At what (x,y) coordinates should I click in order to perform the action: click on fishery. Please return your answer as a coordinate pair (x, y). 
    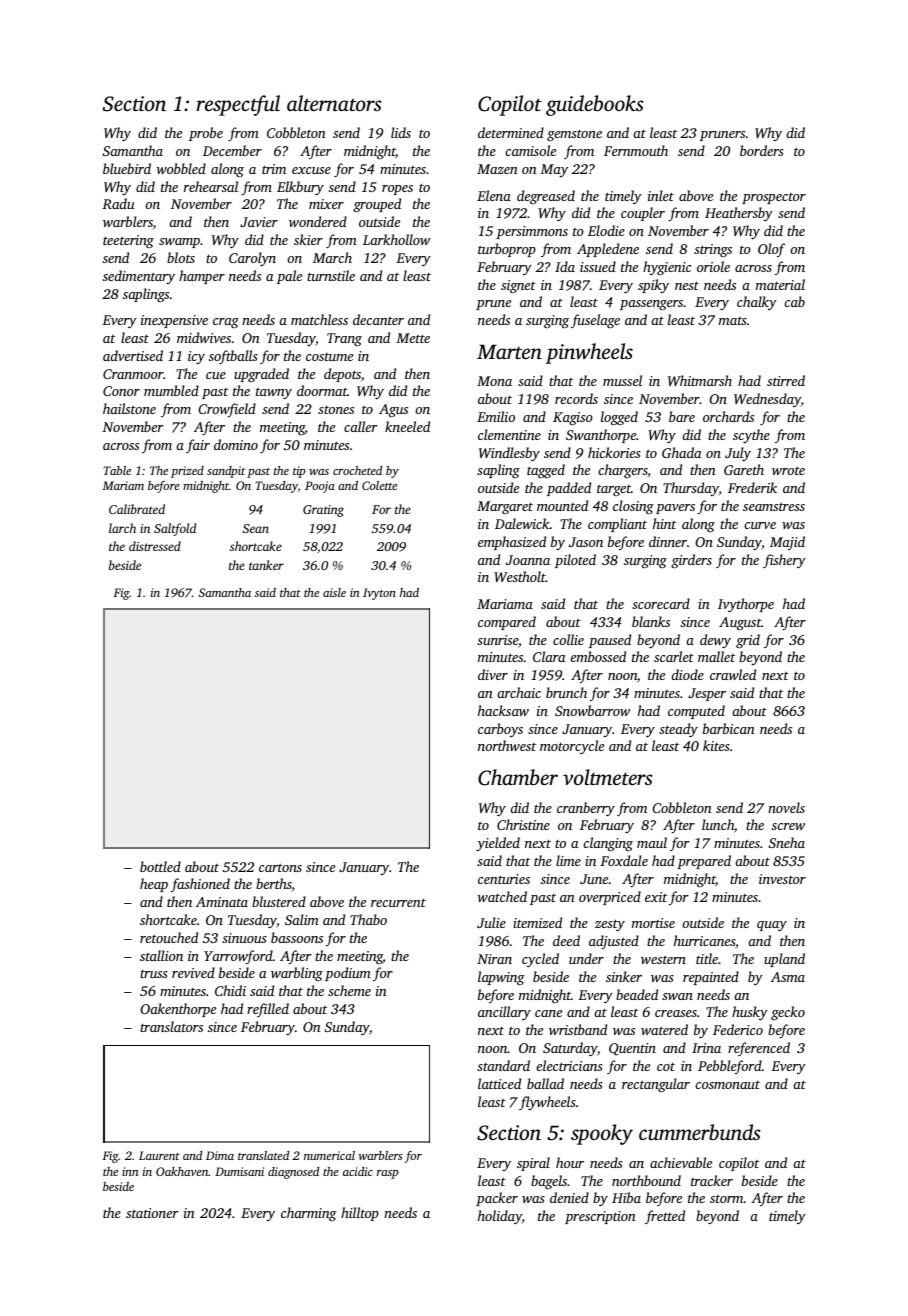
    Looking at the image, I should click on (784, 561).
